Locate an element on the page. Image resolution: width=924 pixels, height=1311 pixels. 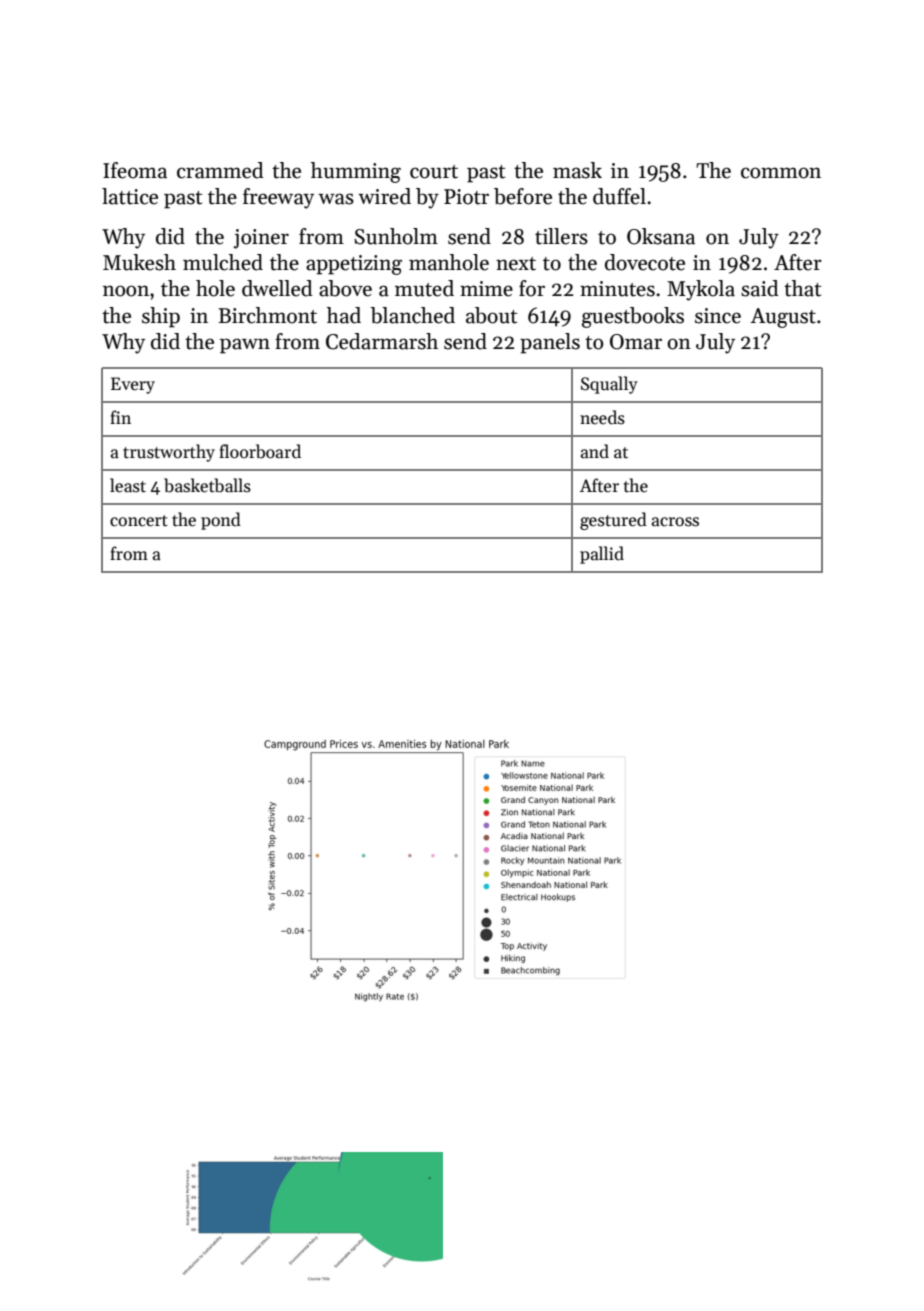
pallid is located at coordinates (602, 555).
